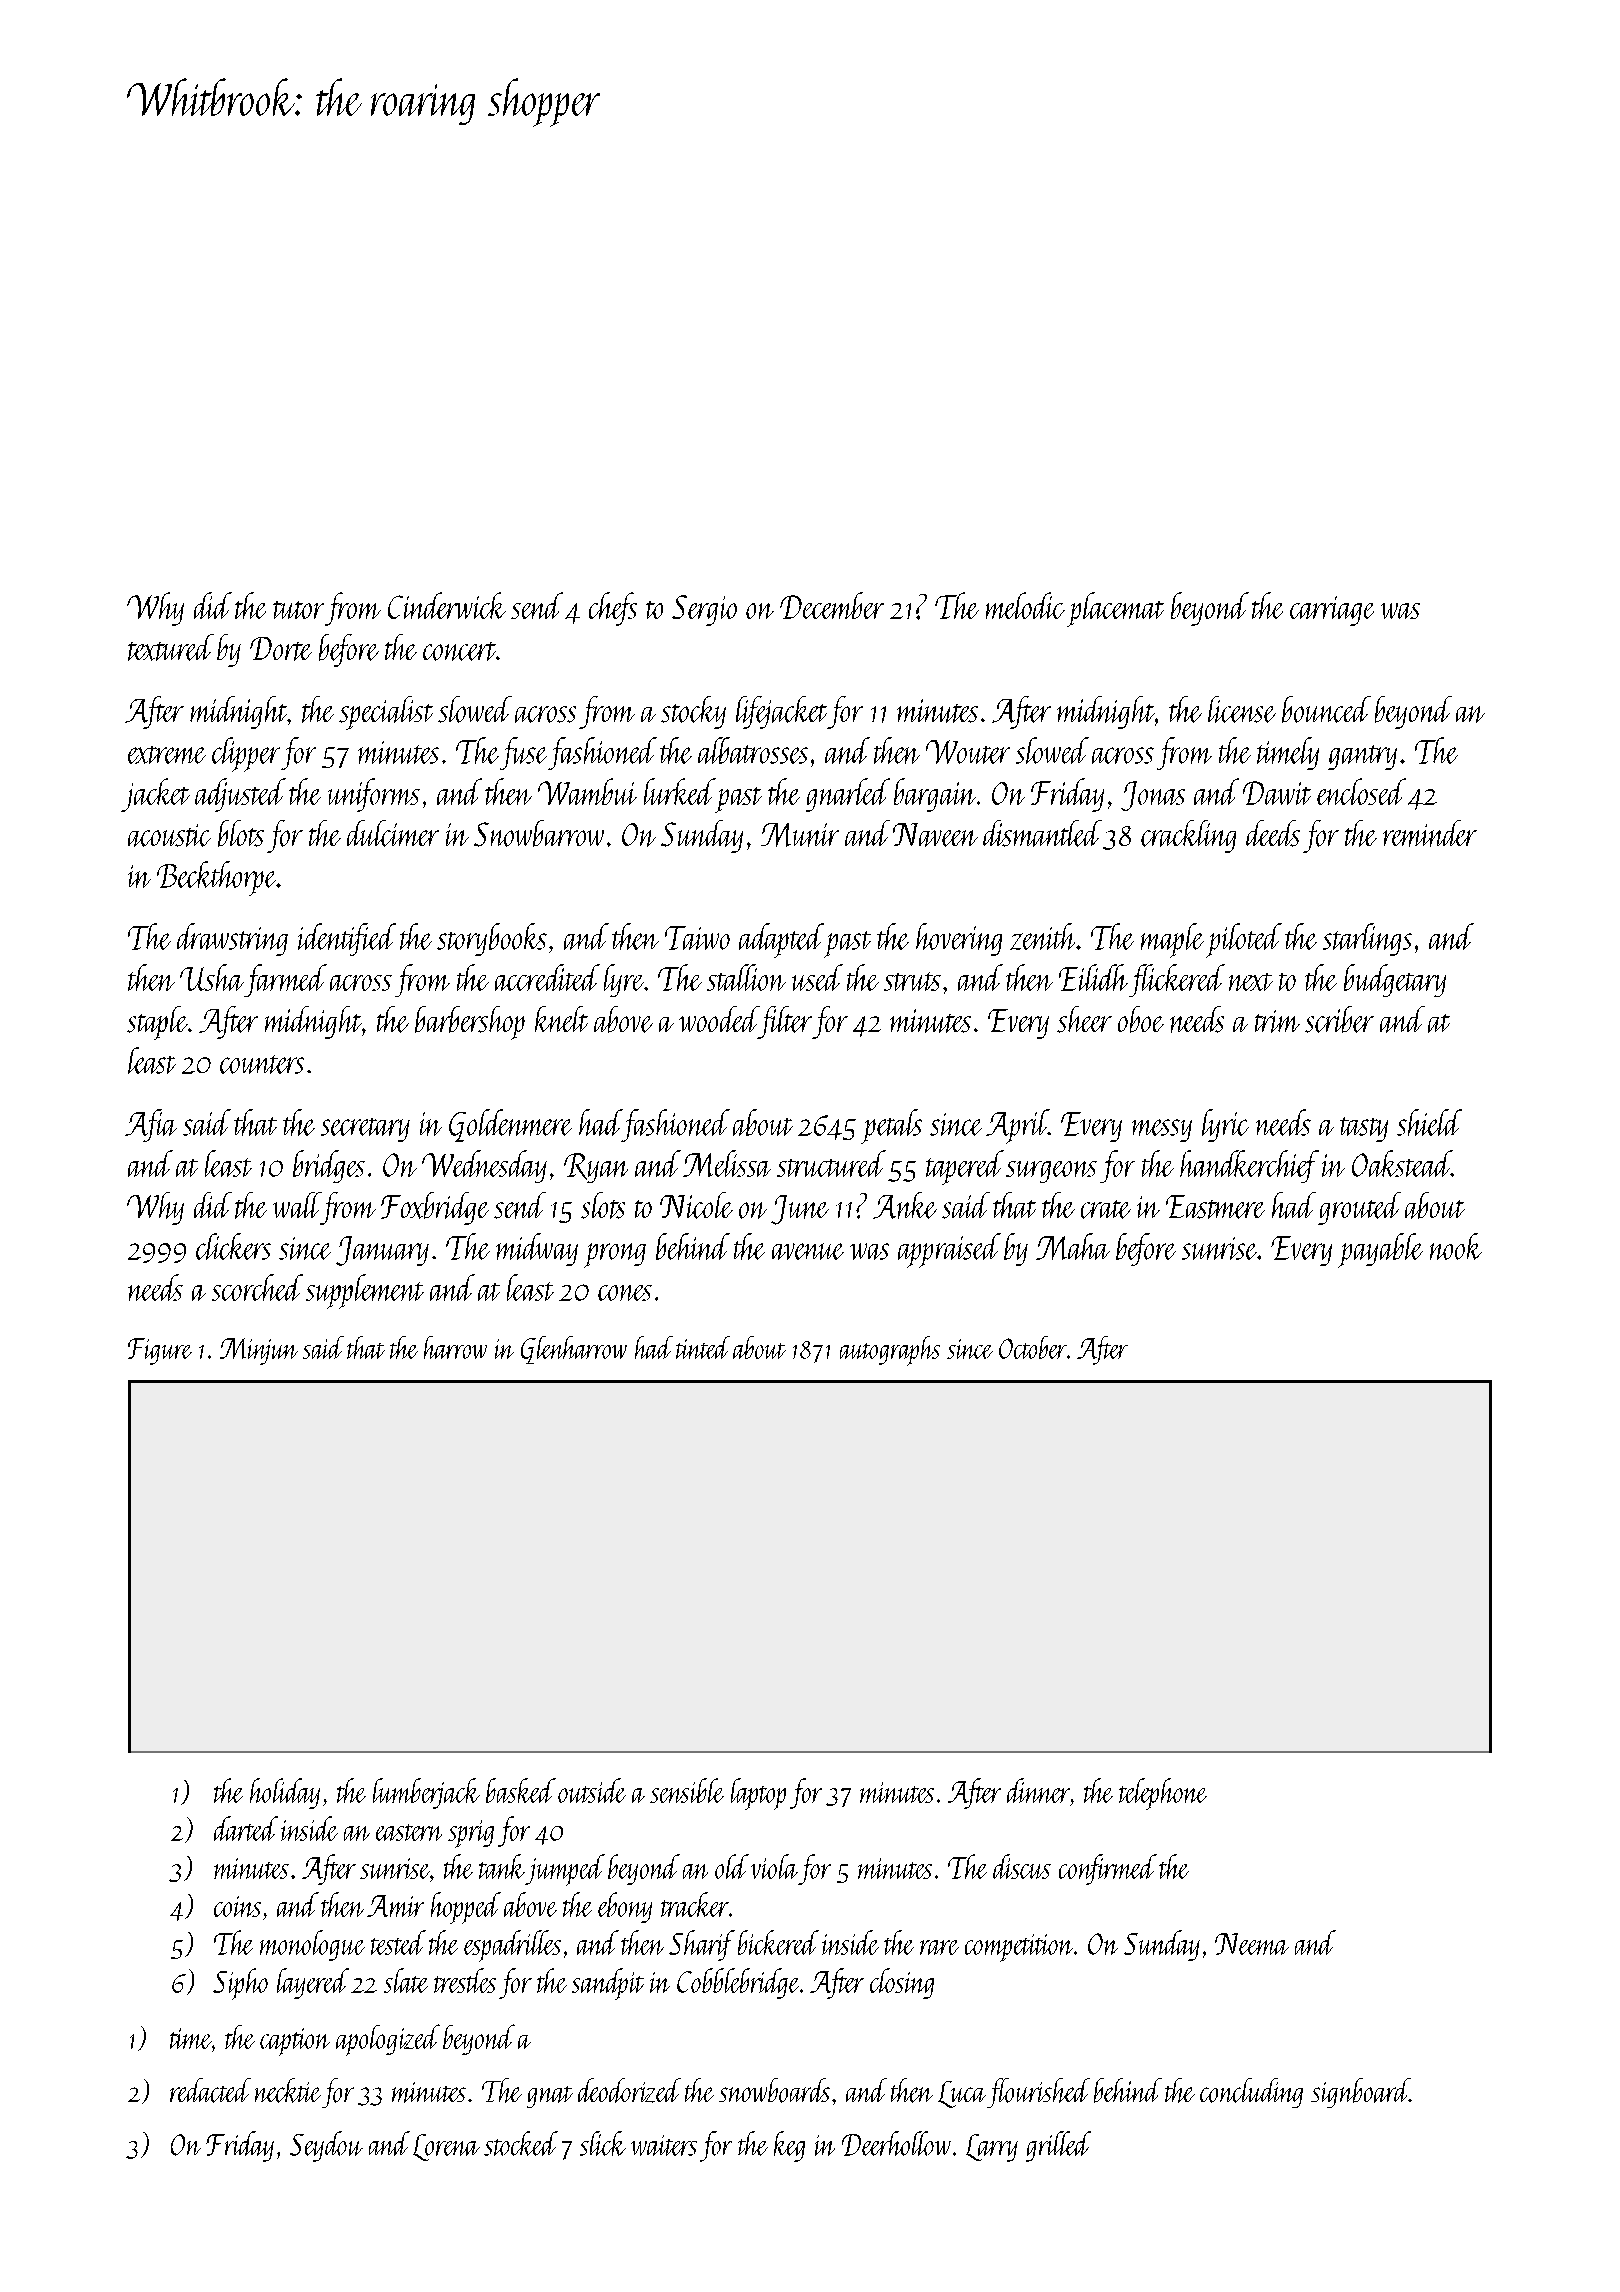  I want to click on melodic, so click(1025, 605).
